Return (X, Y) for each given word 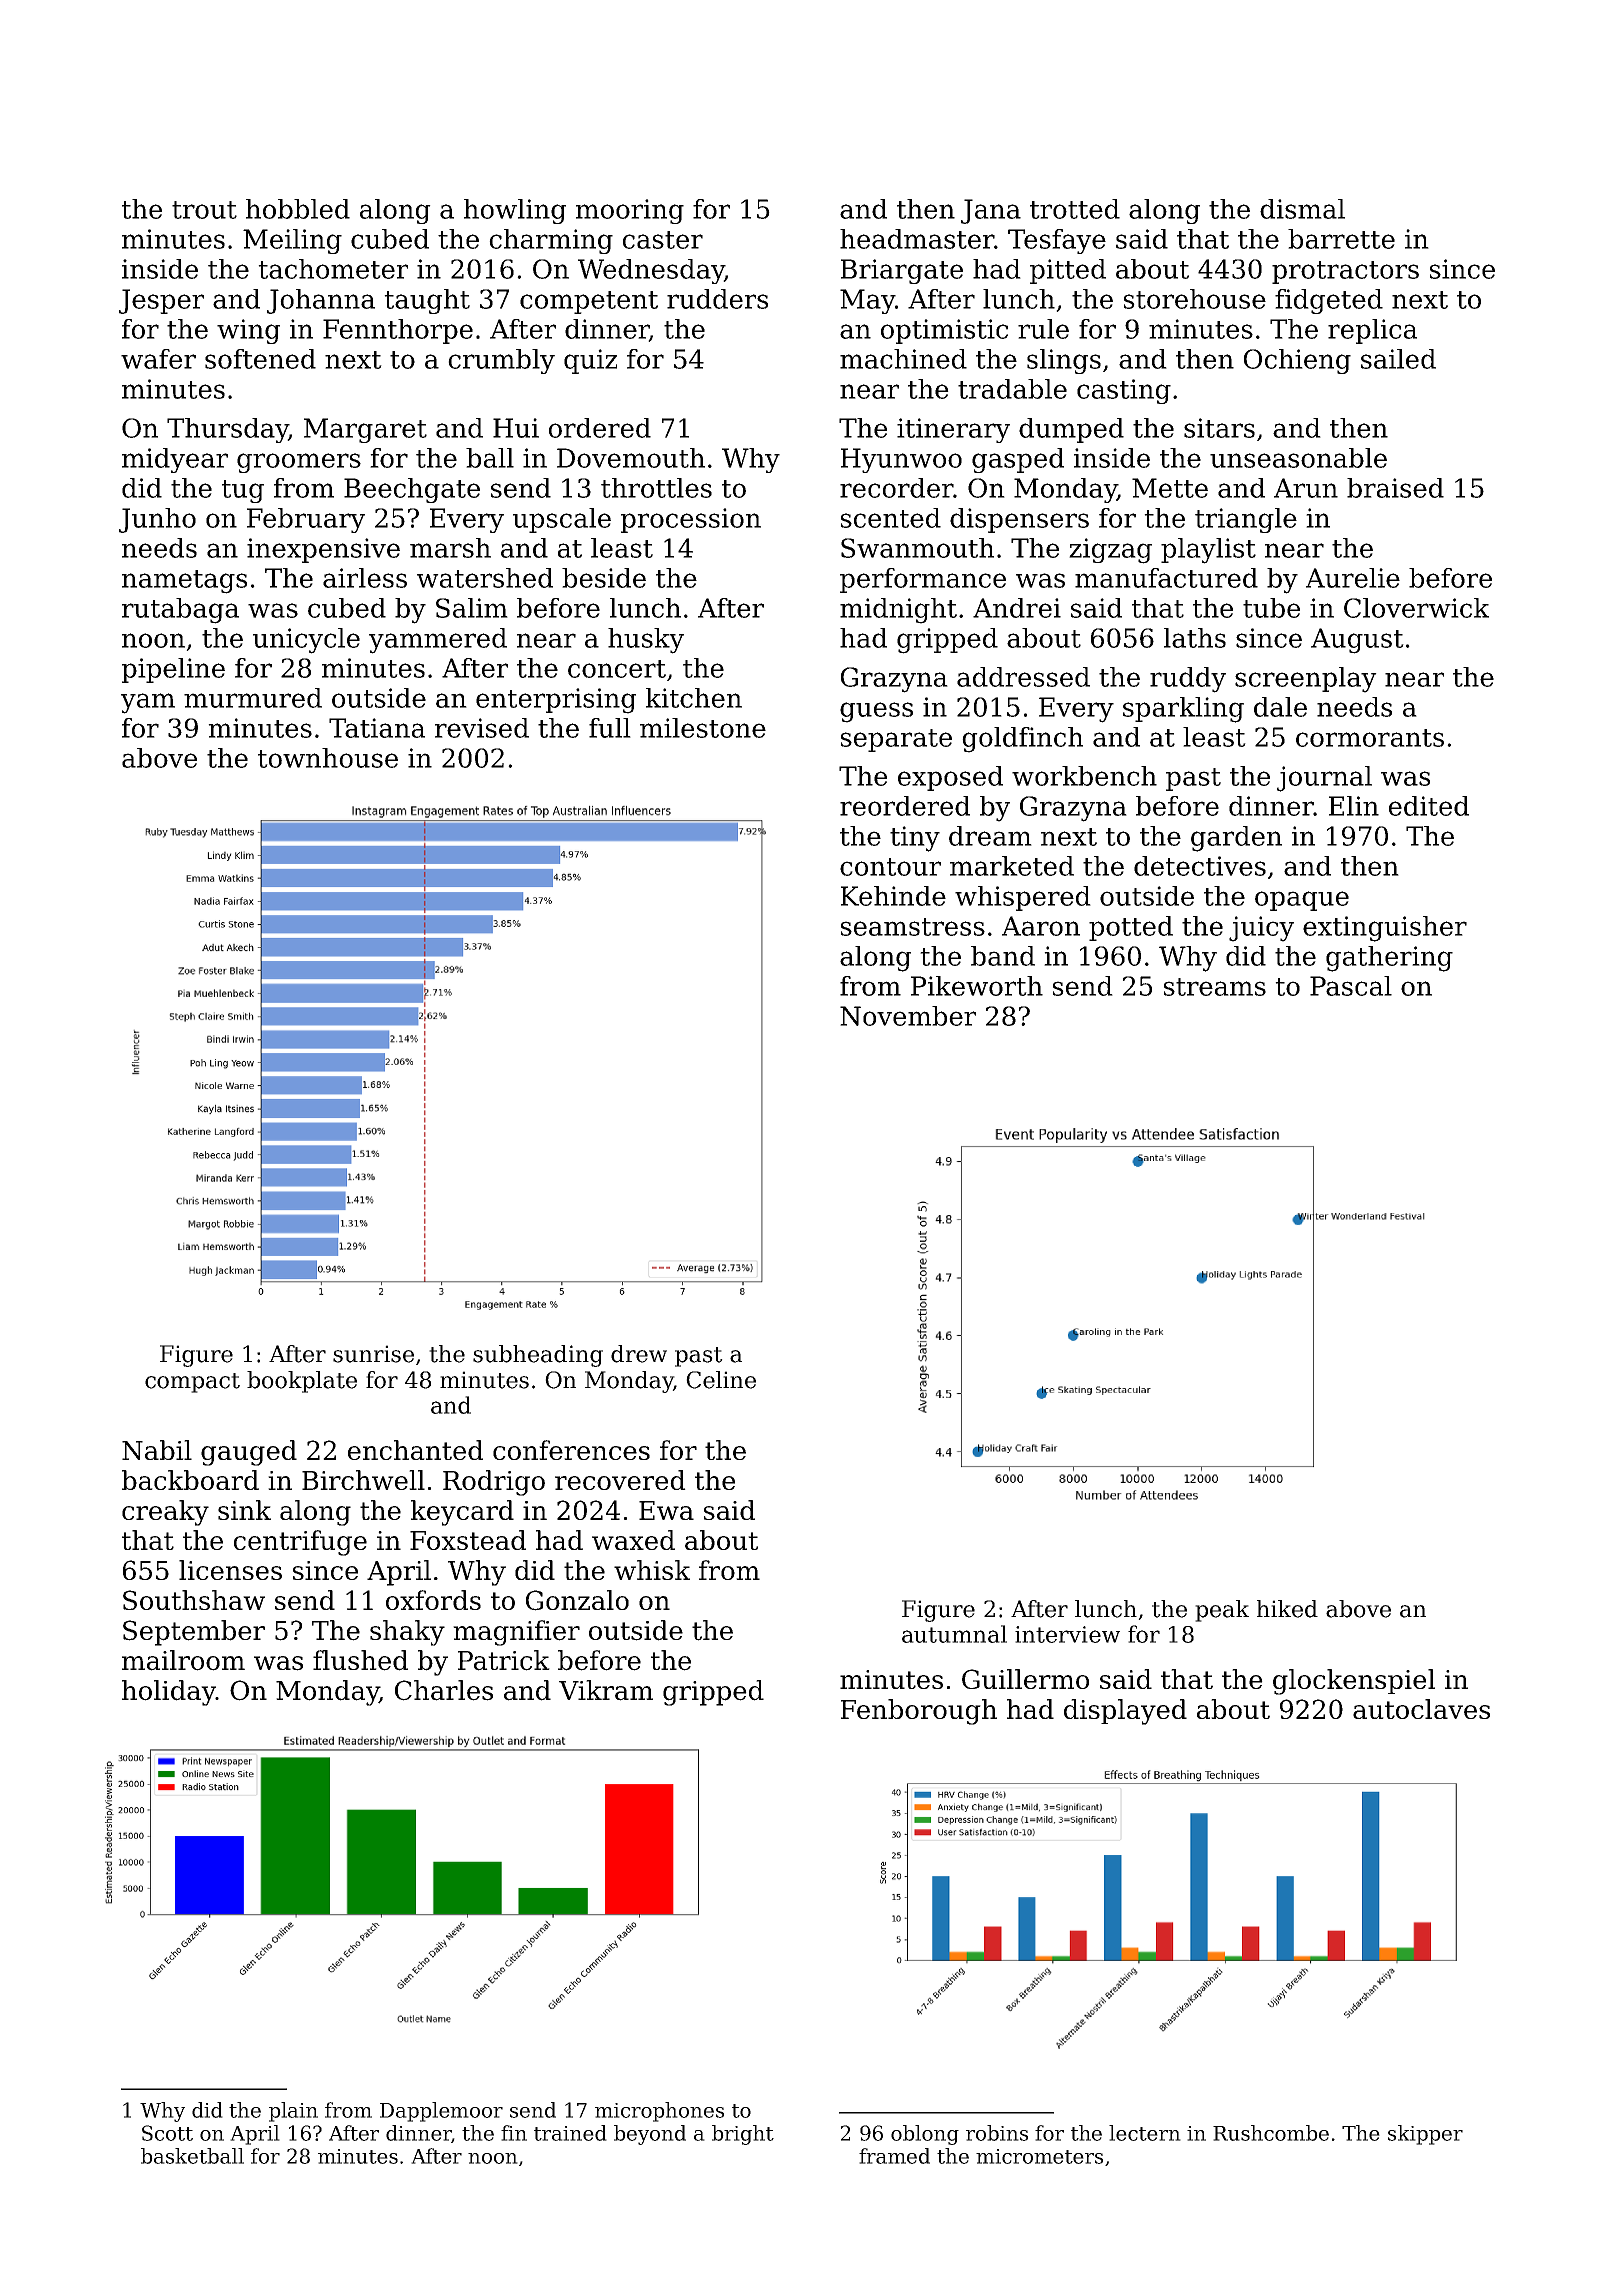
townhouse (328, 758)
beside (604, 578)
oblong (925, 2135)
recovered (620, 1480)
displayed (1125, 1712)
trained (570, 2133)
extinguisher (1385, 929)
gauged (249, 1453)
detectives (1200, 866)
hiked (1287, 1609)
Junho (157, 520)
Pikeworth (977, 986)
